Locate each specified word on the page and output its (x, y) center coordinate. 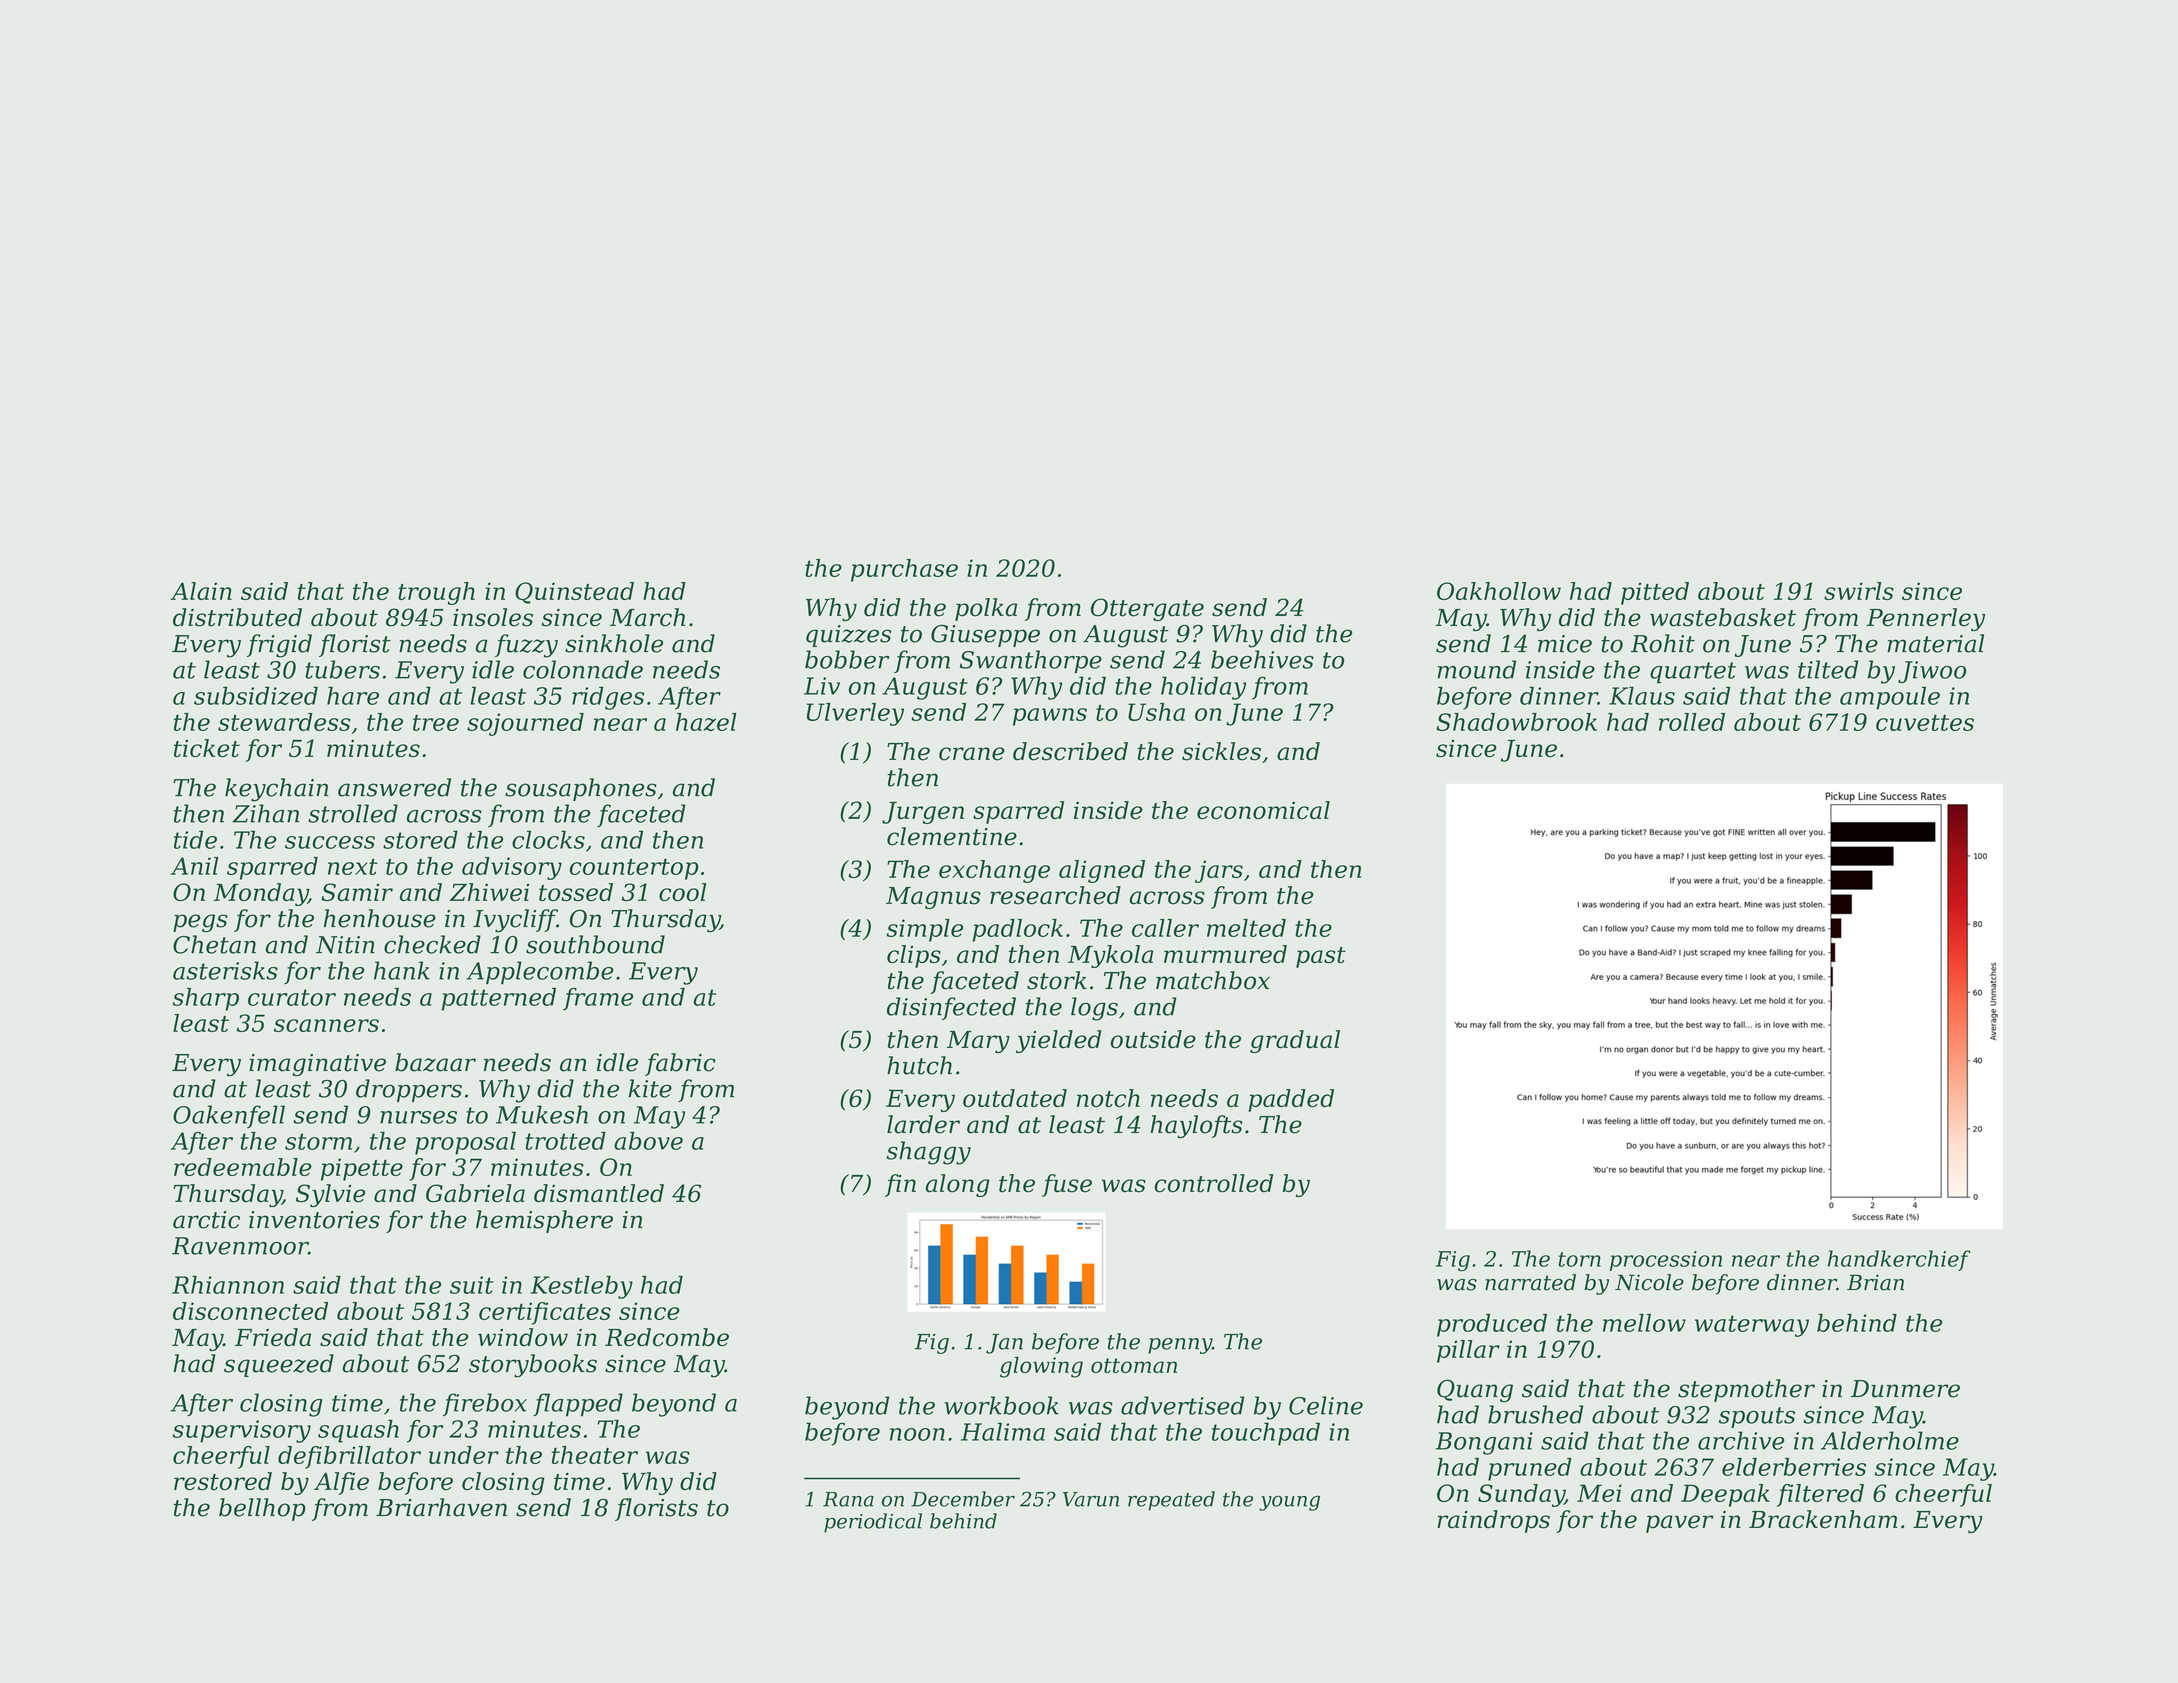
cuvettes (1925, 722)
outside (1153, 1039)
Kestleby (581, 1287)
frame (598, 999)
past (1321, 957)
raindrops (1493, 1521)
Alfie (341, 1483)
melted (1246, 928)
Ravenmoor (240, 1246)
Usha (1156, 712)
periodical (873, 1523)
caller (1165, 928)
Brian (1875, 1282)
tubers (342, 669)
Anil (195, 866)
